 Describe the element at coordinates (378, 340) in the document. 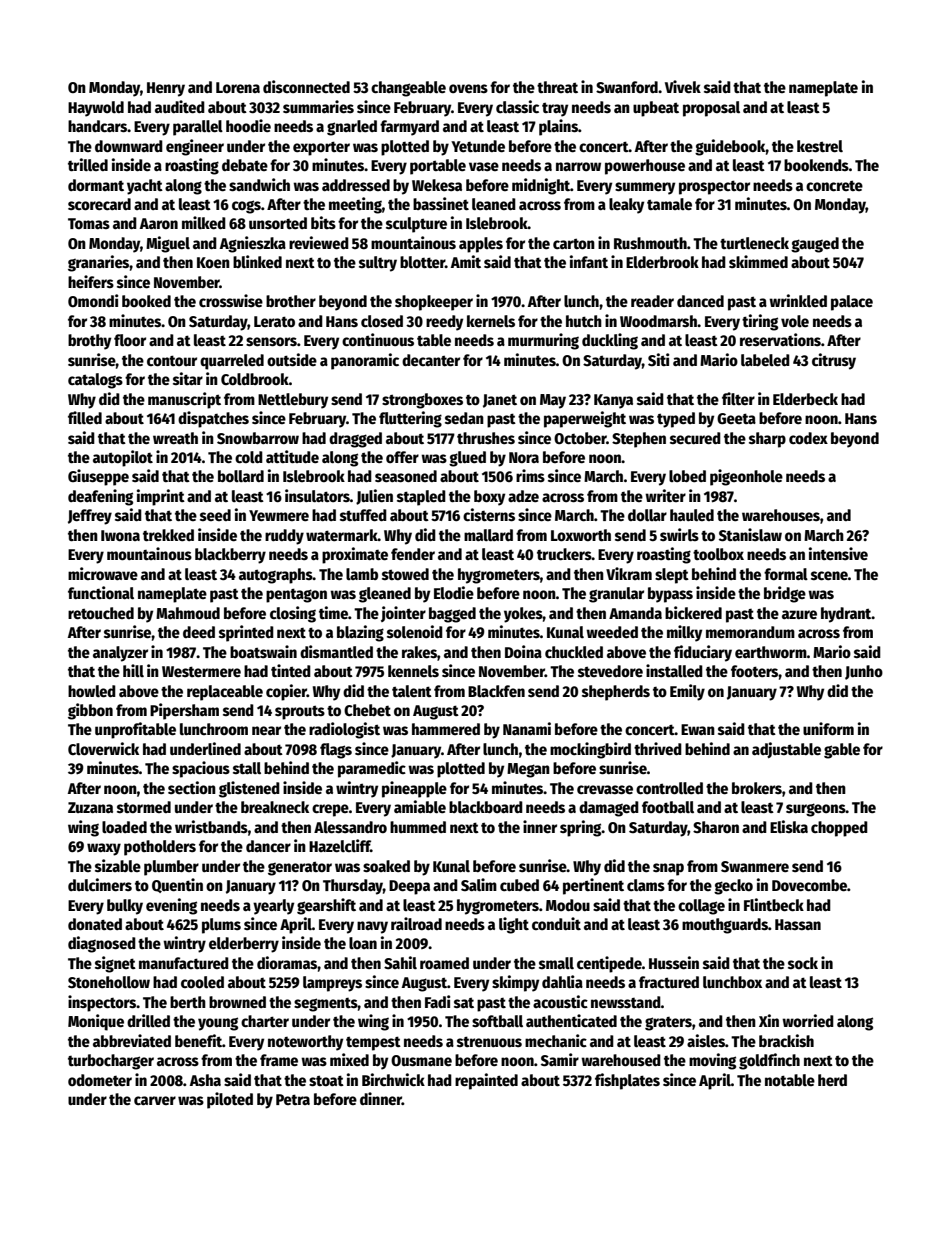

I see `continuous` at that location.
